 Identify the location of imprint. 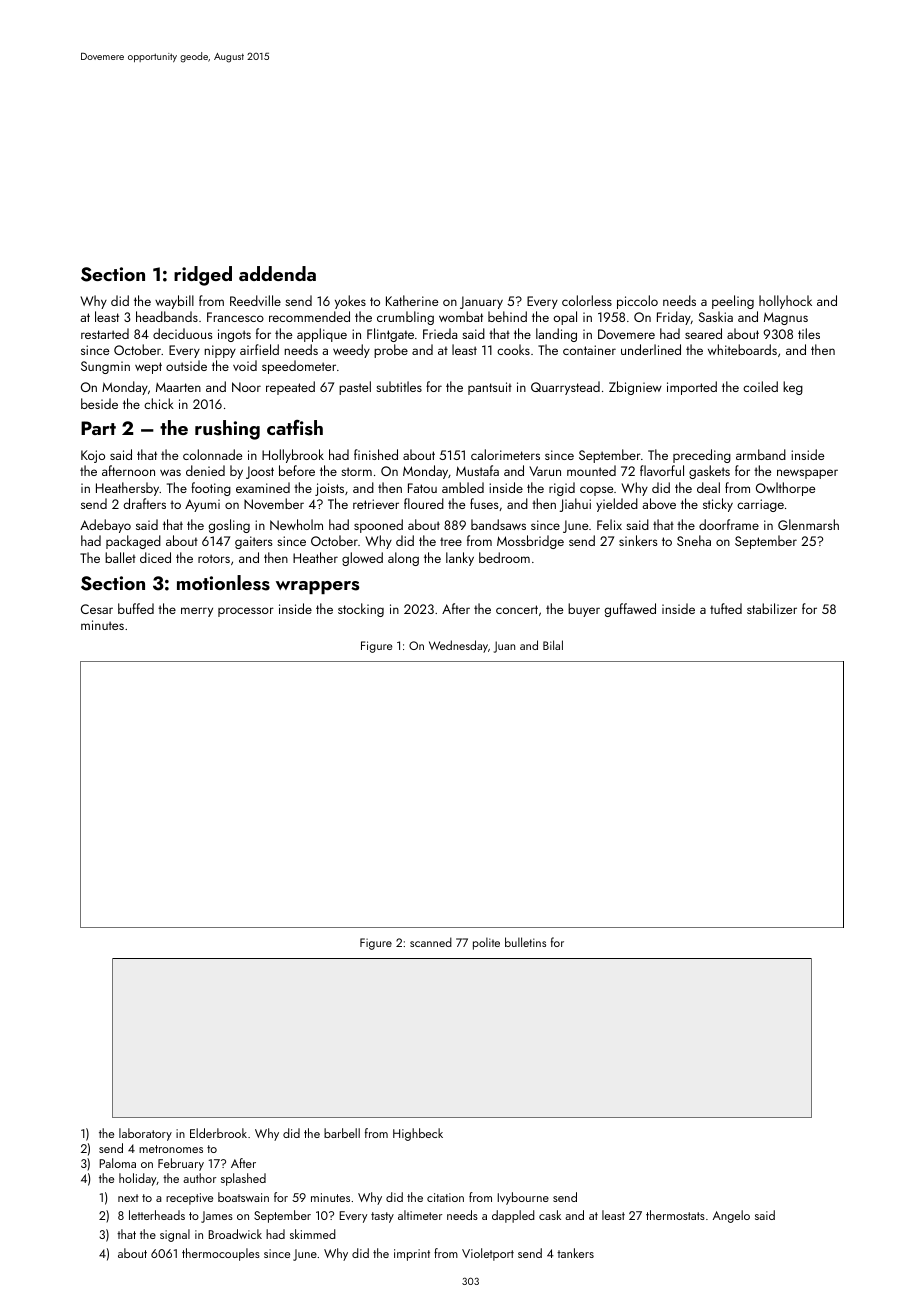
(412, 1255).
